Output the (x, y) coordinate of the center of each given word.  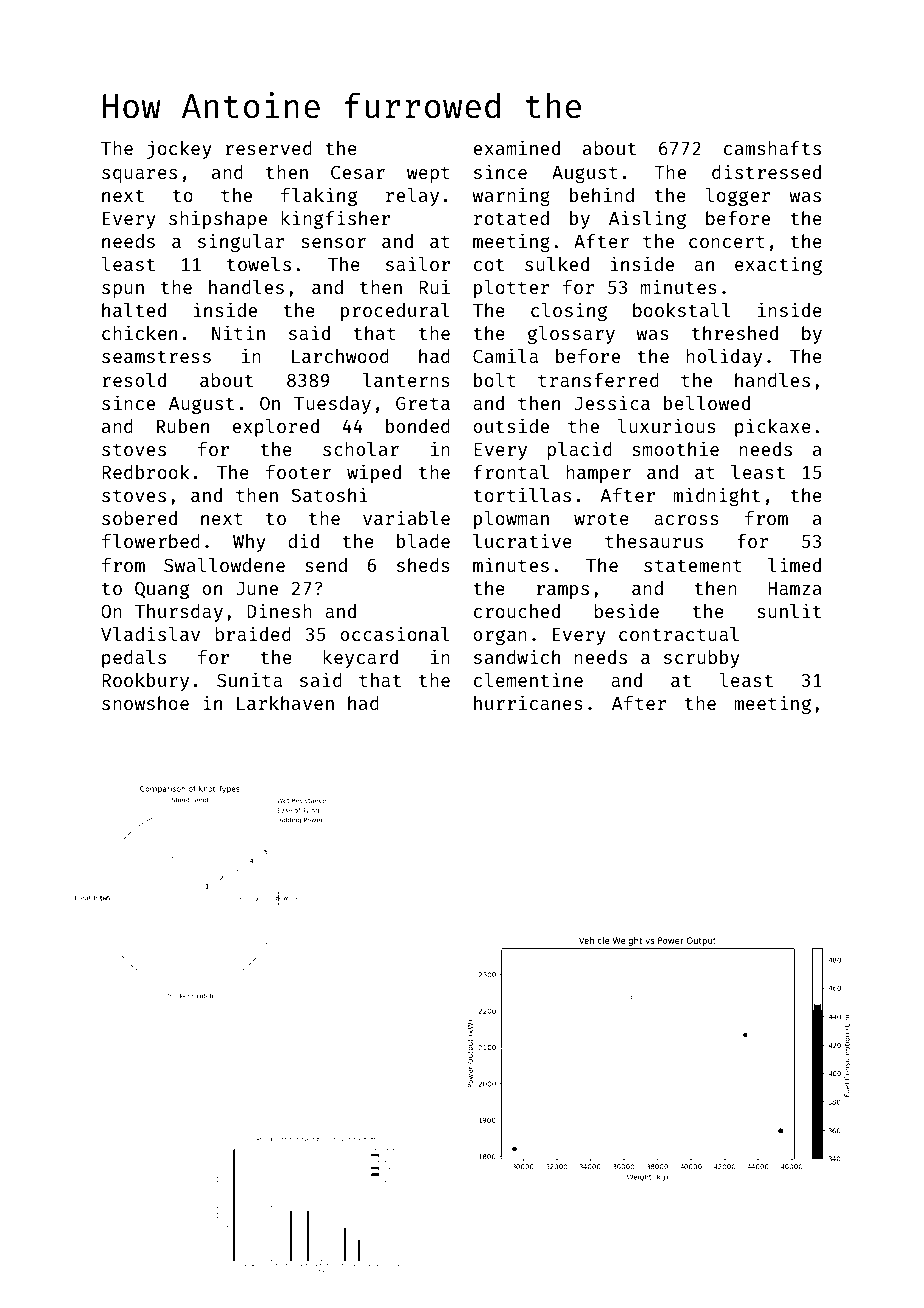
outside (511, 425)
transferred (598, 380)
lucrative (522, 540)
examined (516, 147)
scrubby (702, 659)
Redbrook (146, 472)
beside (627, 610)
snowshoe (145, 703)
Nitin (238, 332)
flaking (319, 196)
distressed (766, 171)
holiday (724, 357)
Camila (505, 355)
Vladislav (150, 633)
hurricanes (528, 702)
